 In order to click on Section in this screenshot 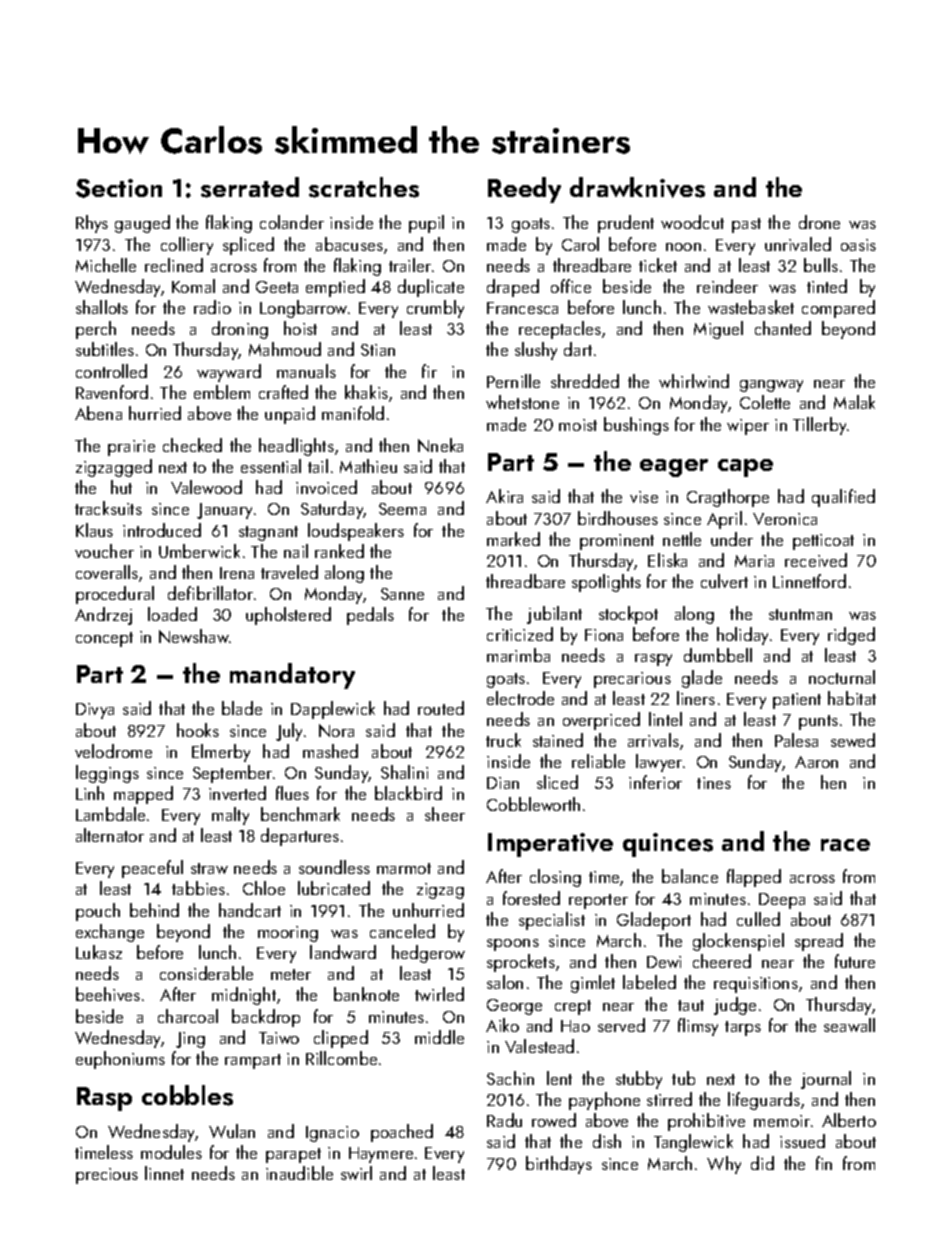, I will do `click(119, 188)`.
